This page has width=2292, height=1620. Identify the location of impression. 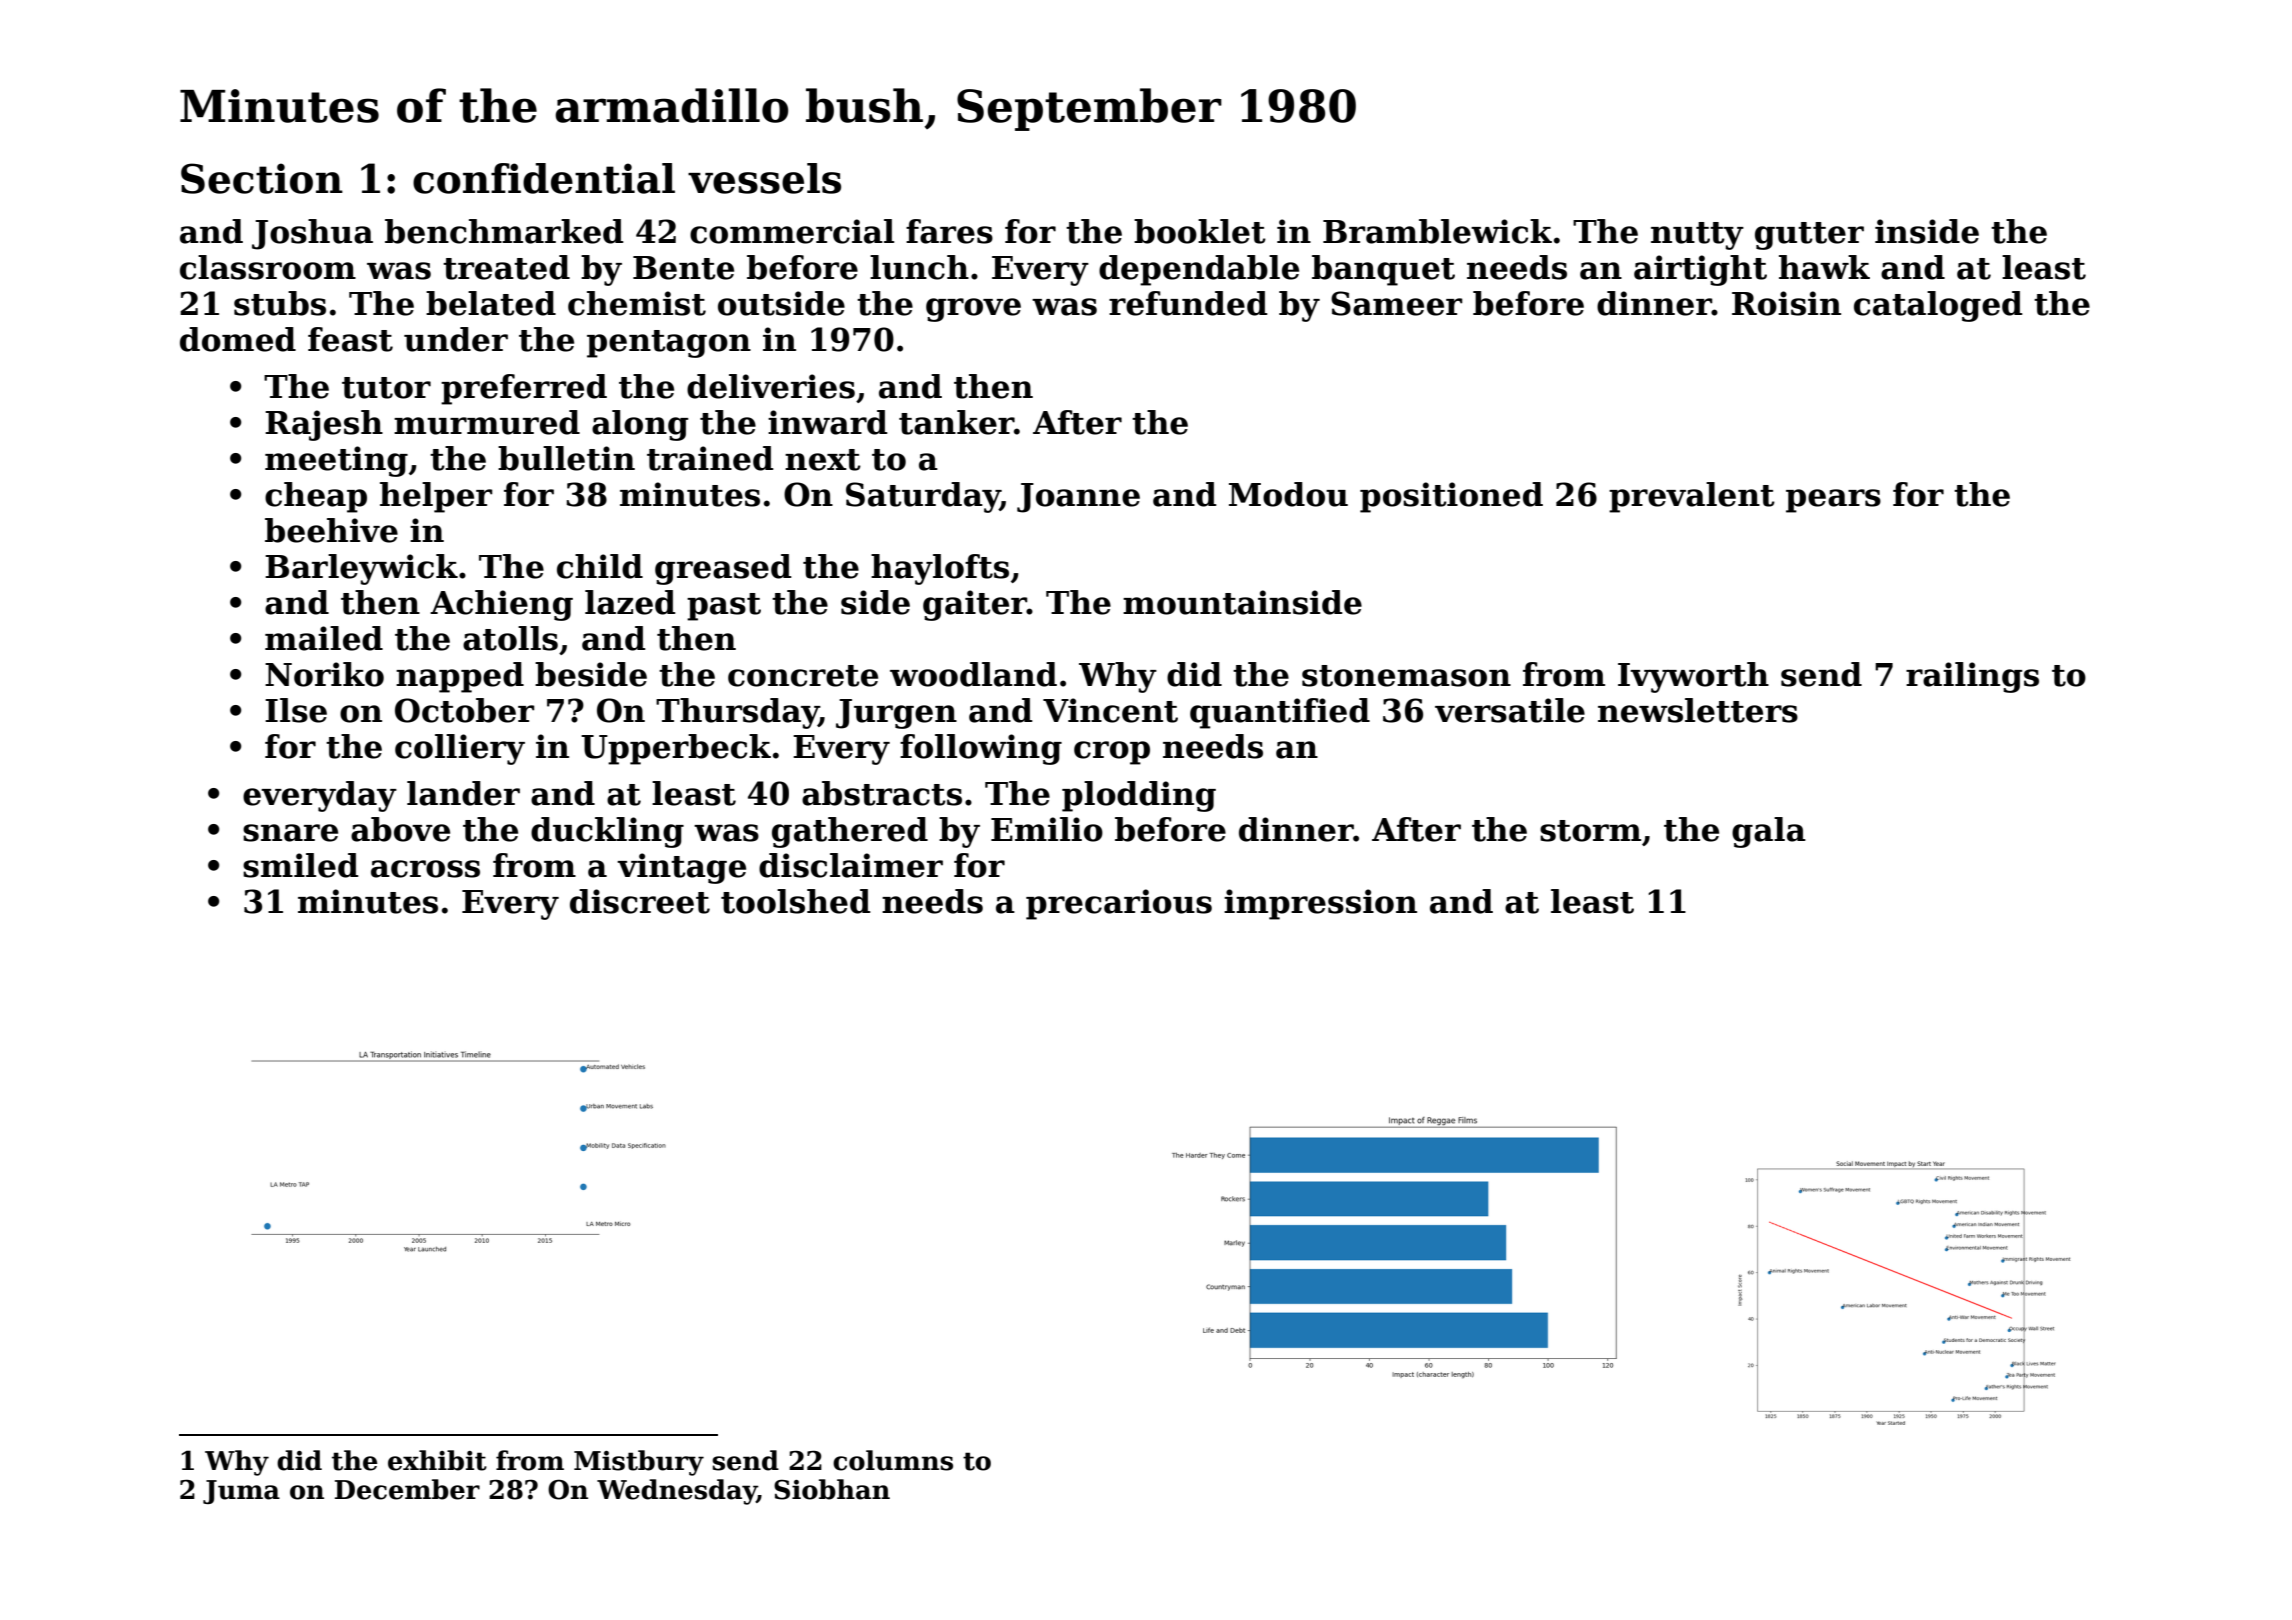
(1320, 904).
